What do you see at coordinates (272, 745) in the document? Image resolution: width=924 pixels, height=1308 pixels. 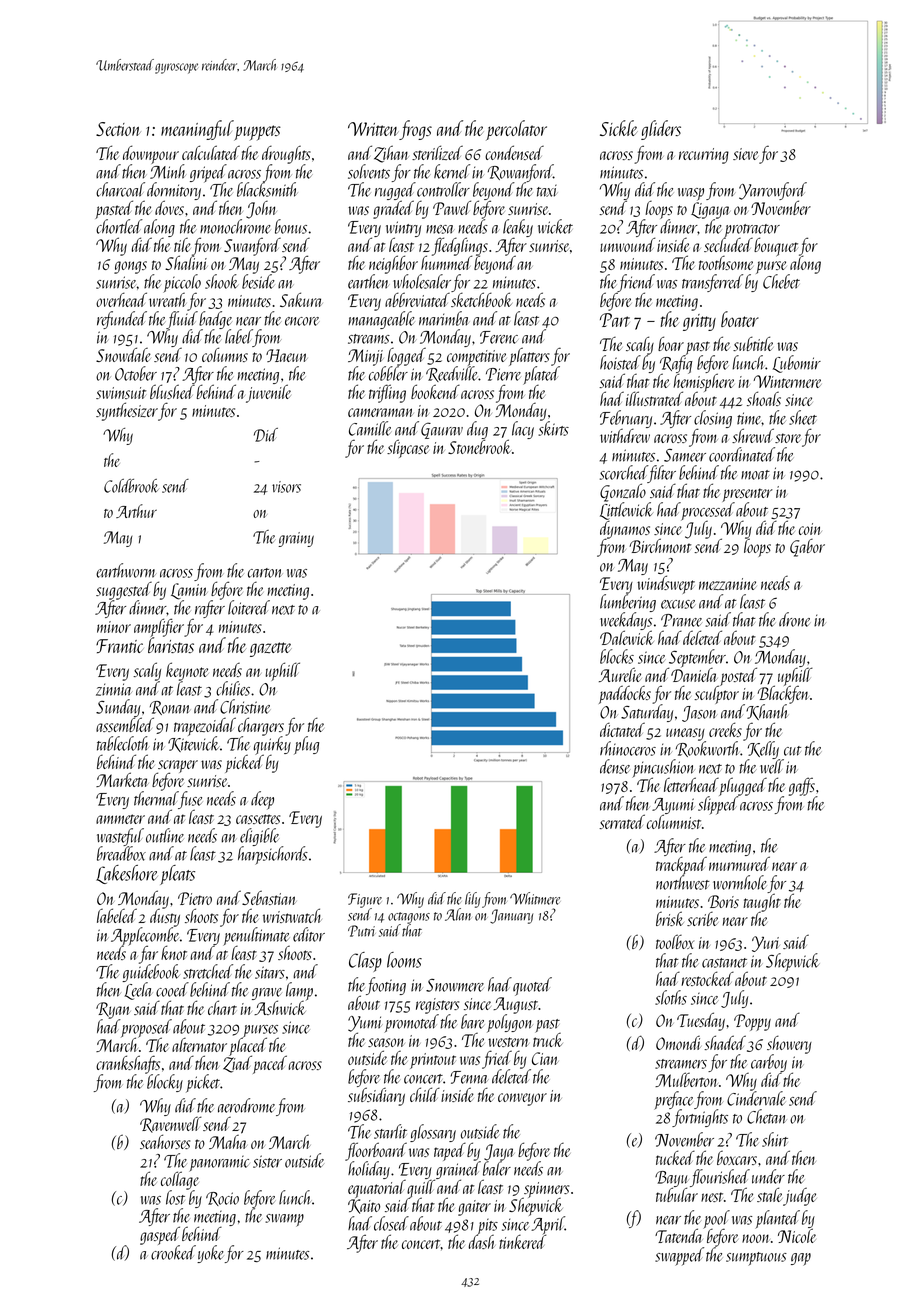 I see `quirky` at bounding box center [272, 745].
